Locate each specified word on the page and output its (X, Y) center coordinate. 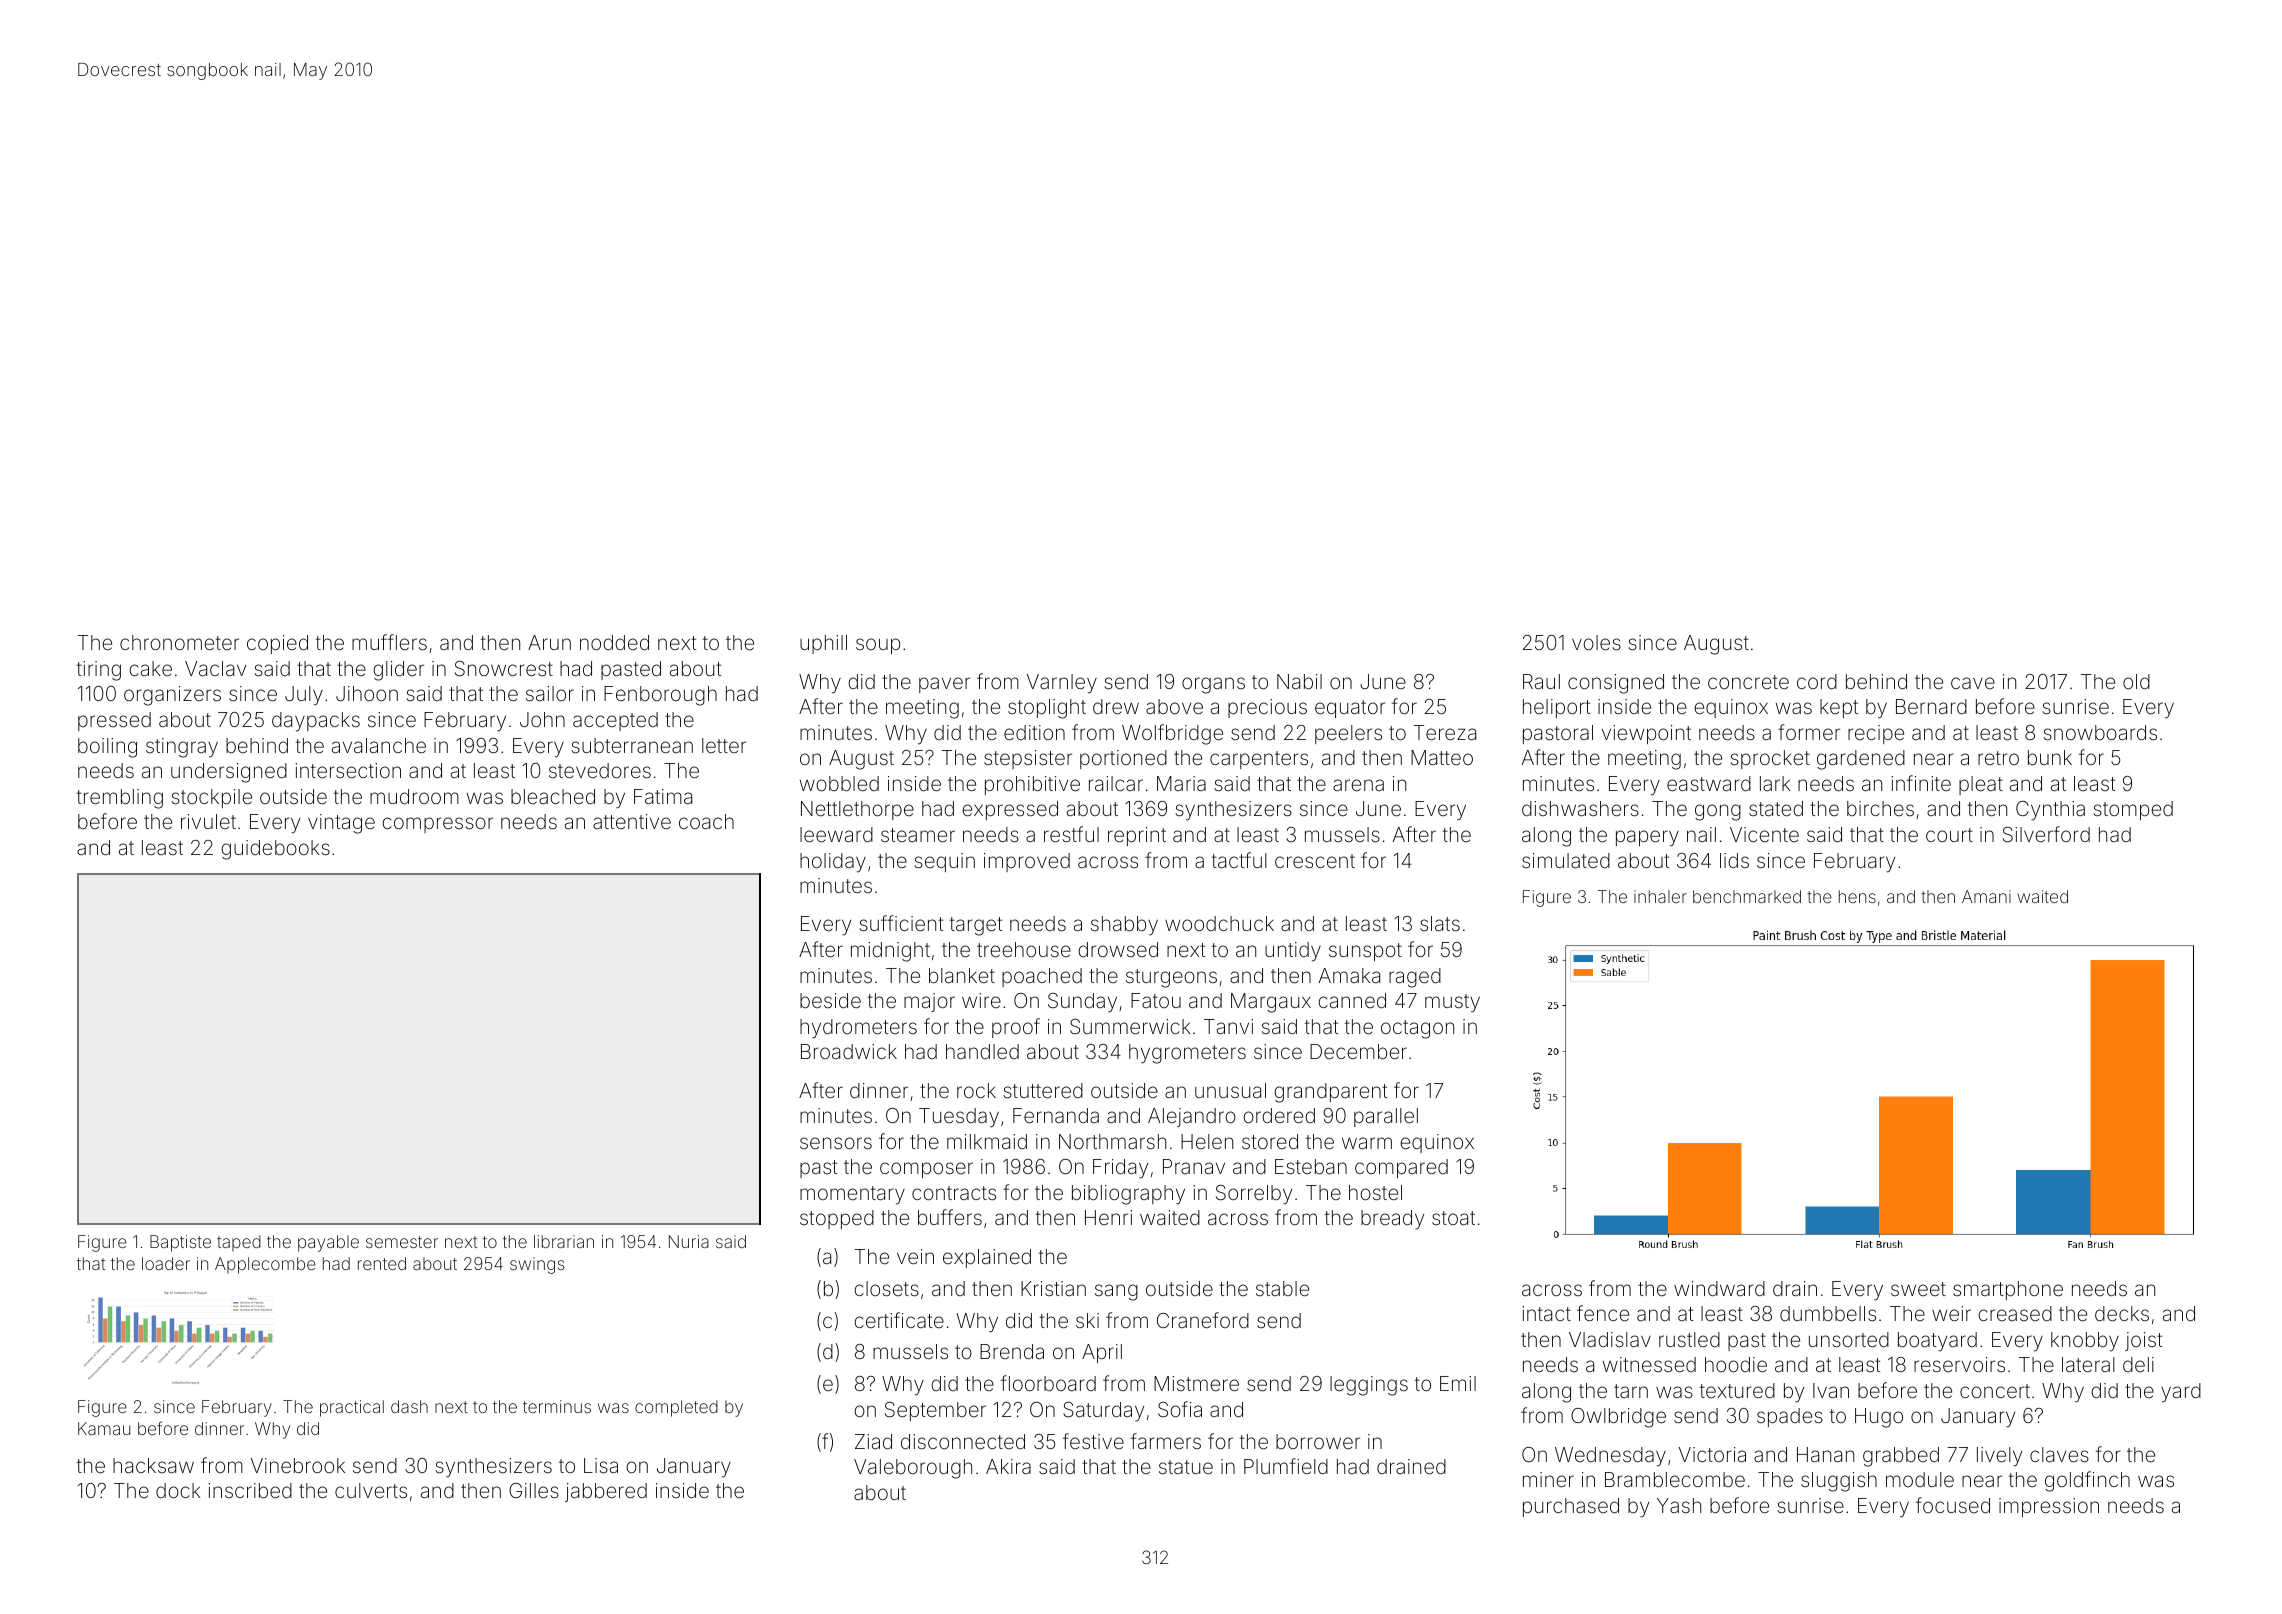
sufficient (901, 923)
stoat (1453, 1218)
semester (402, 1242)
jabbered (606, 1492)
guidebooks (275, 850)
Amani (1986, 896)
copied (277, 644)
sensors (836, 1143)
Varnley (1062, 684)
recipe (1876, 734)
